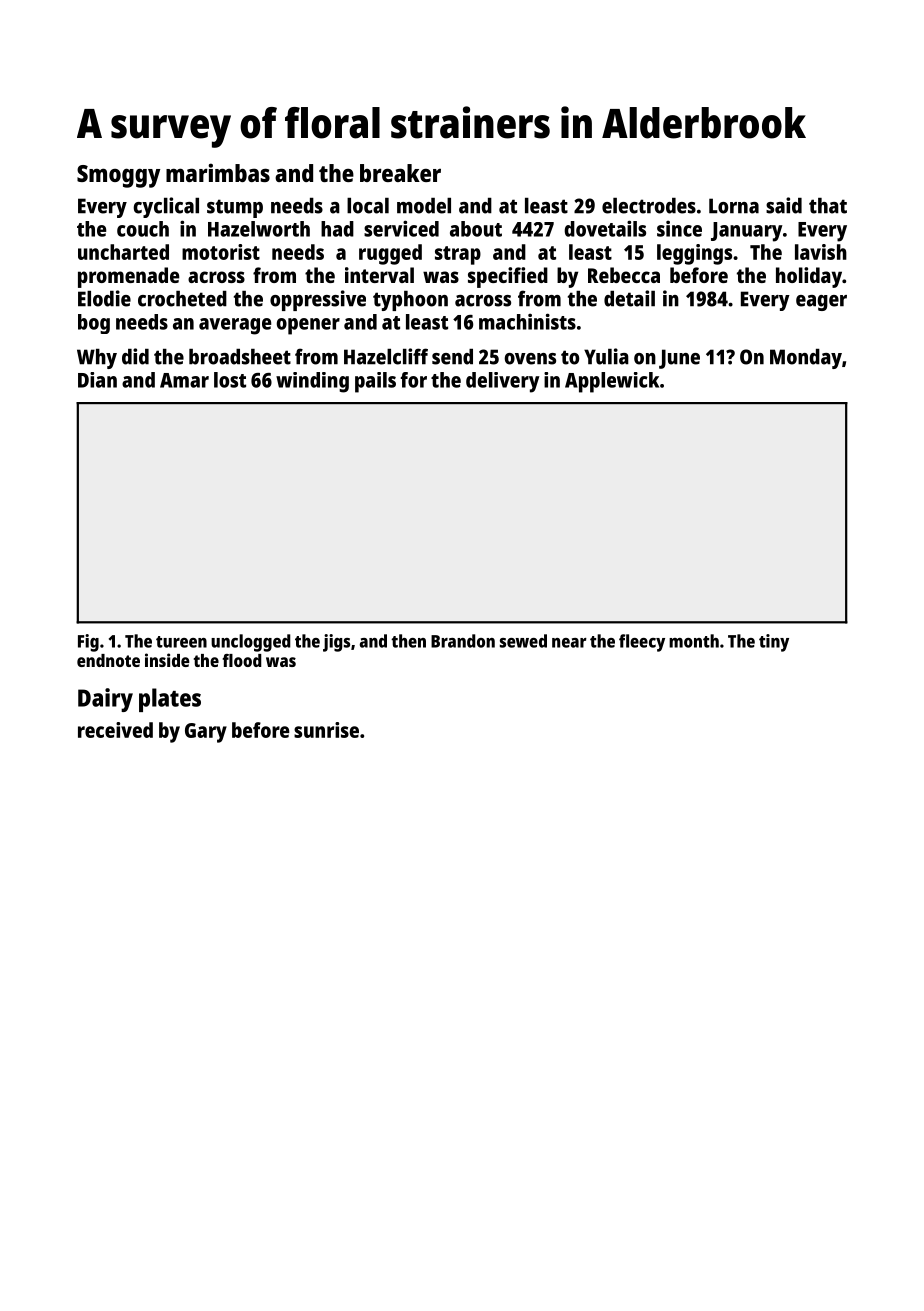  What do you see at coordinates (326, 730) in the page?
I see `sunrise` at bounding box center [326, 730].
